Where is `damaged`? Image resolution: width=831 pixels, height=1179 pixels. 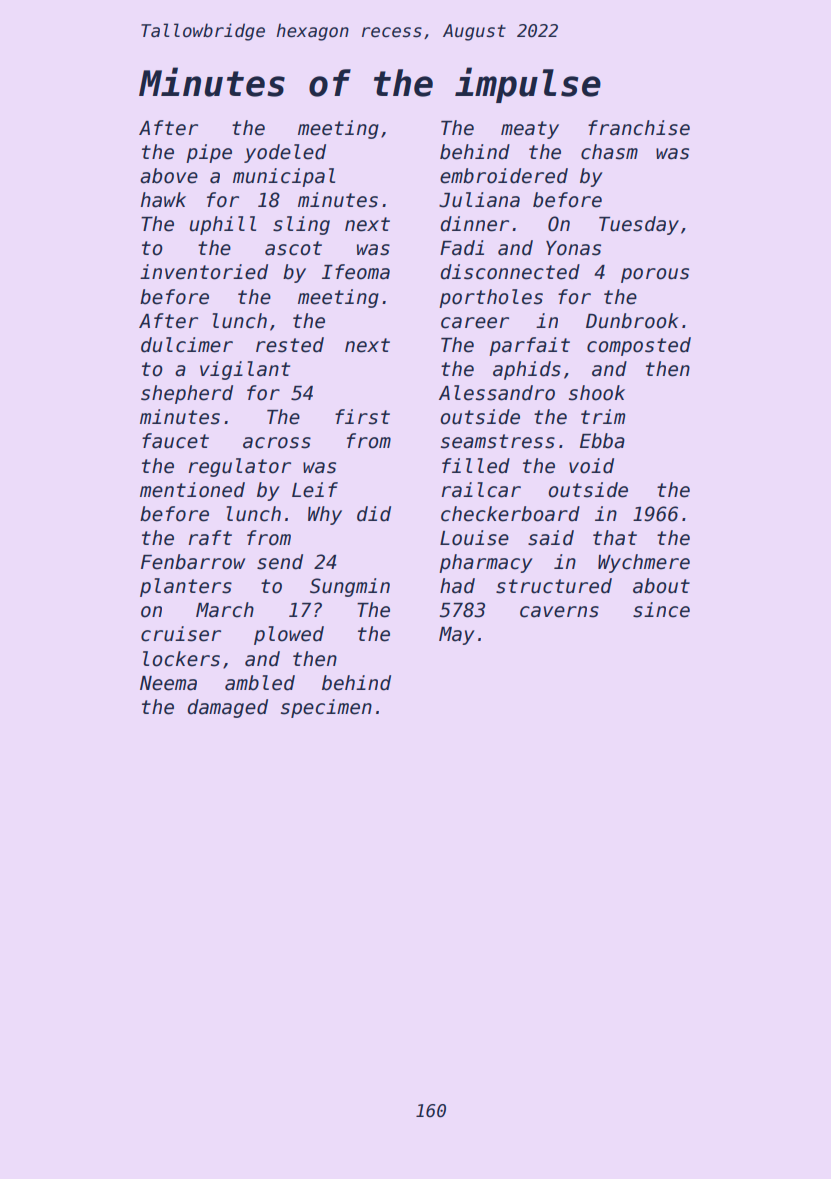 damaged is located at coordinates (227, 708).
